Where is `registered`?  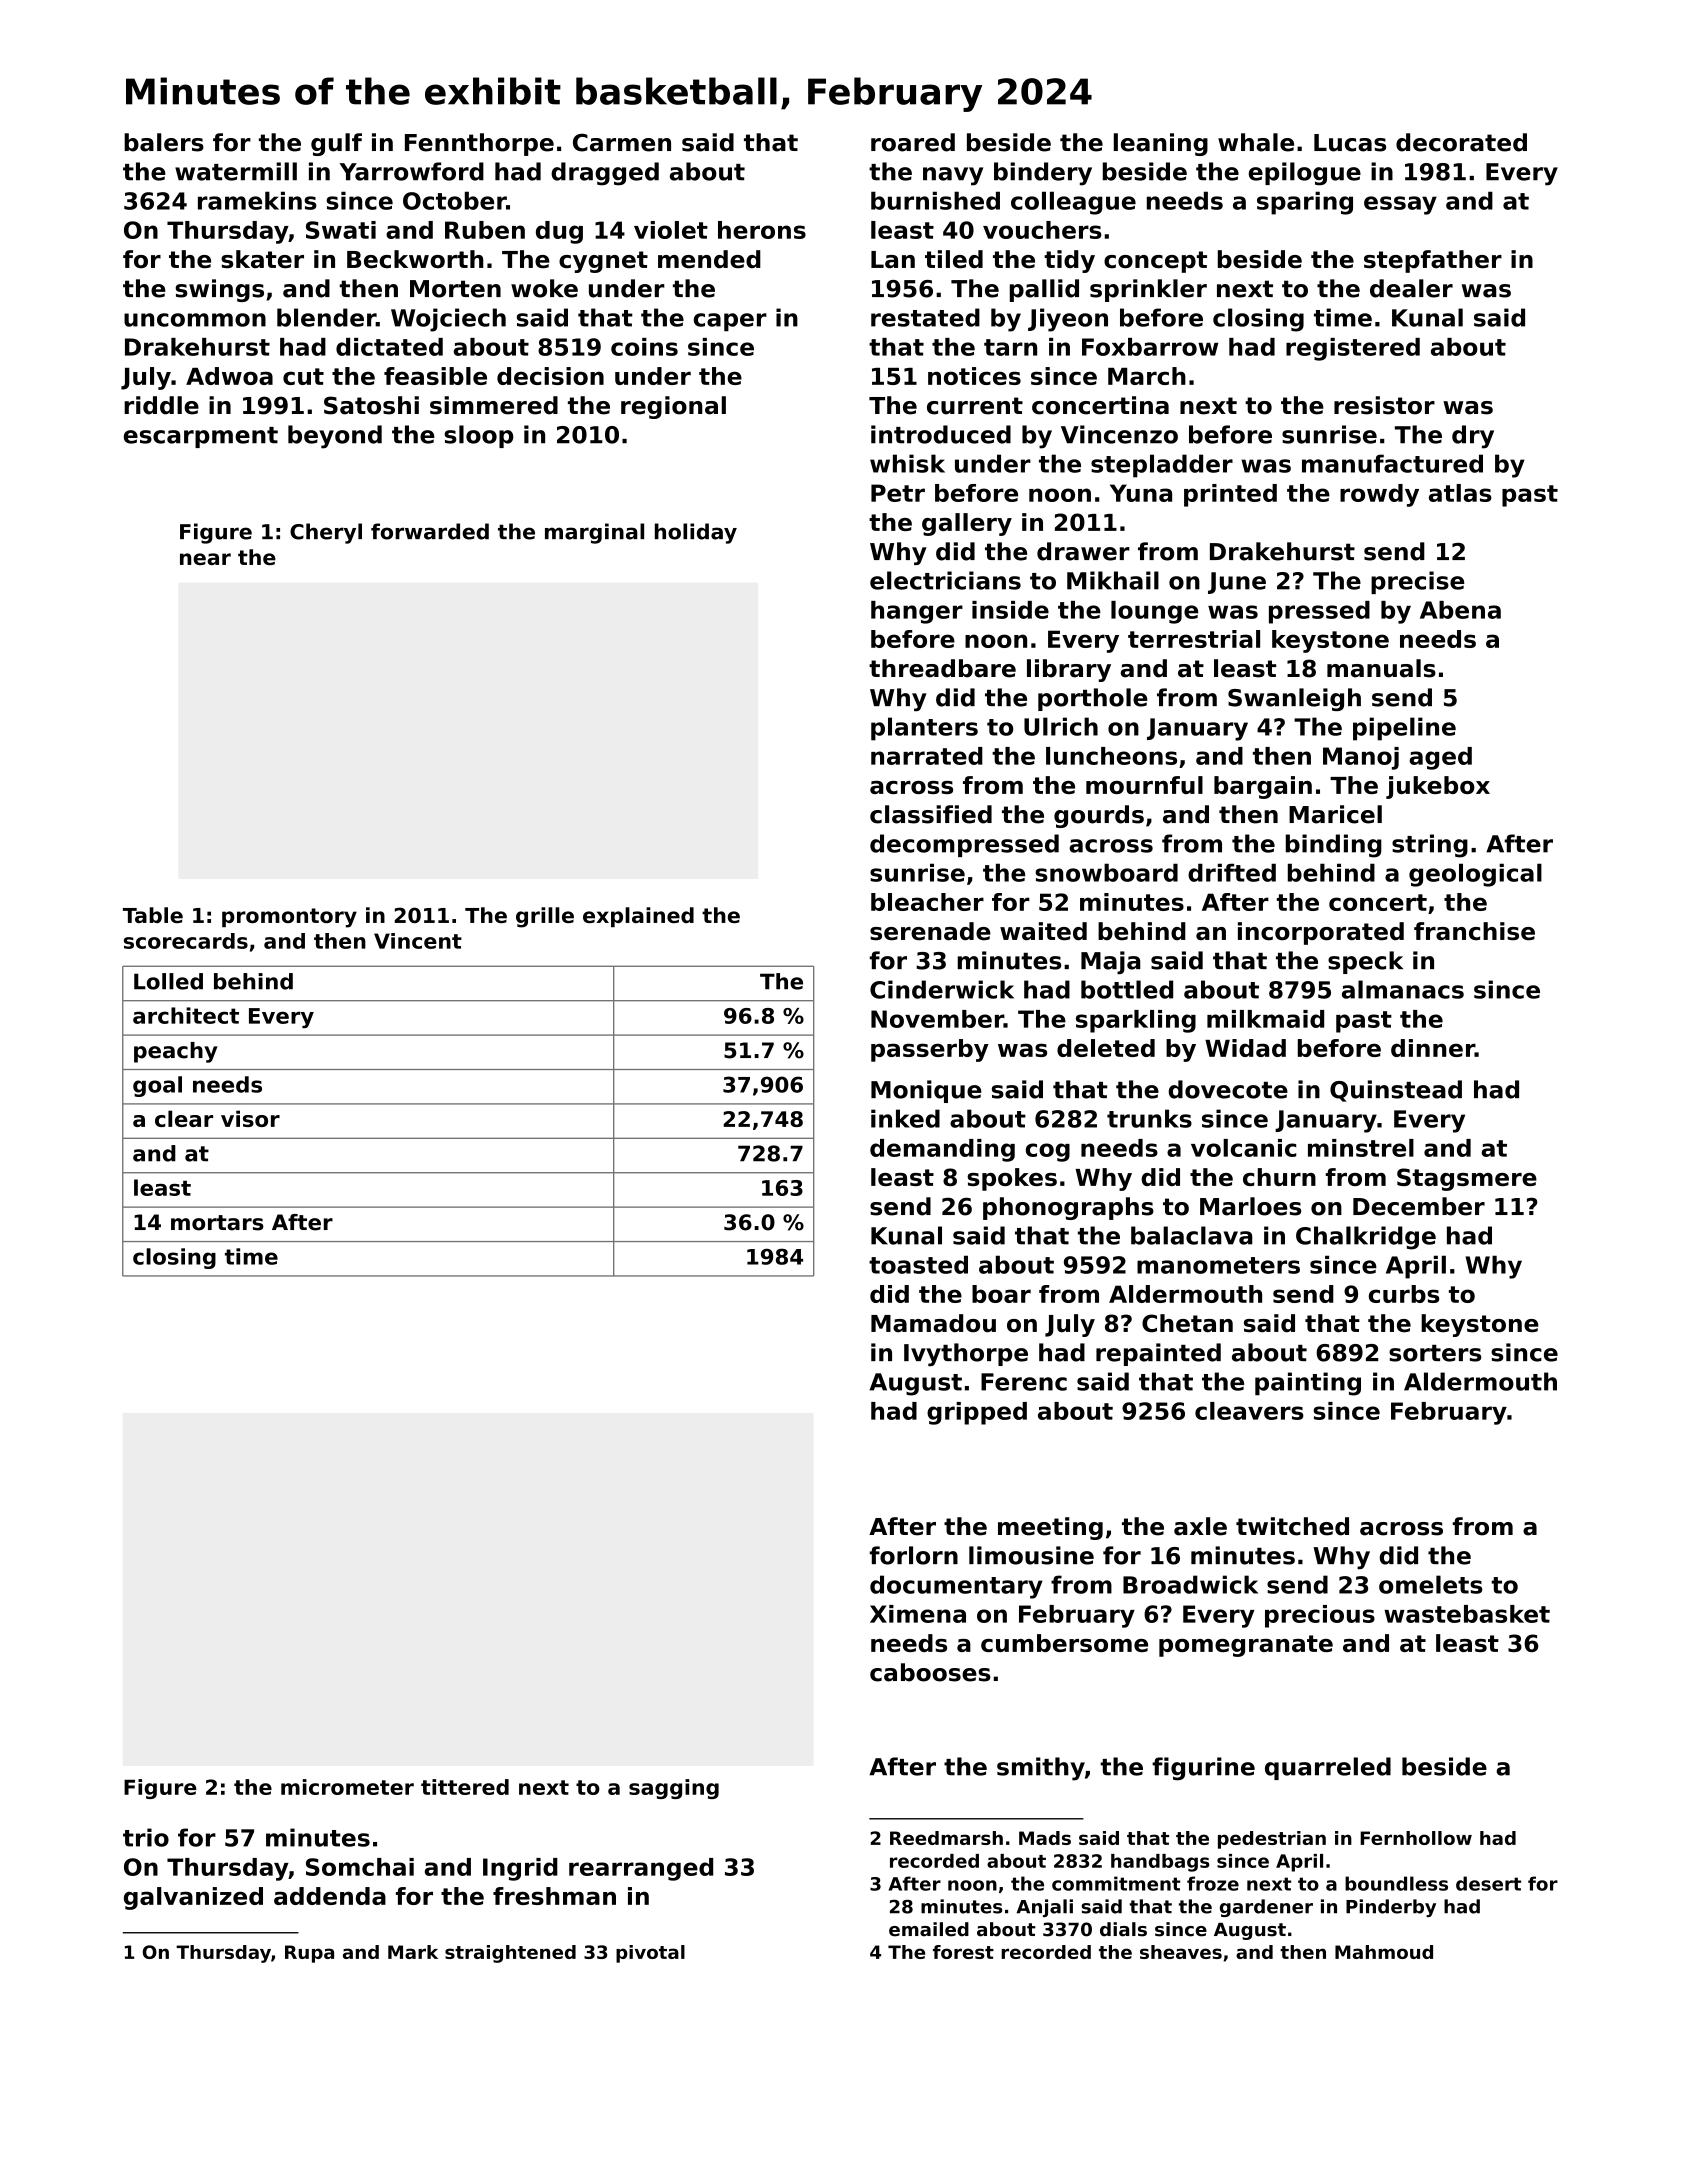
registered is located at coordinates (1353, 349).
